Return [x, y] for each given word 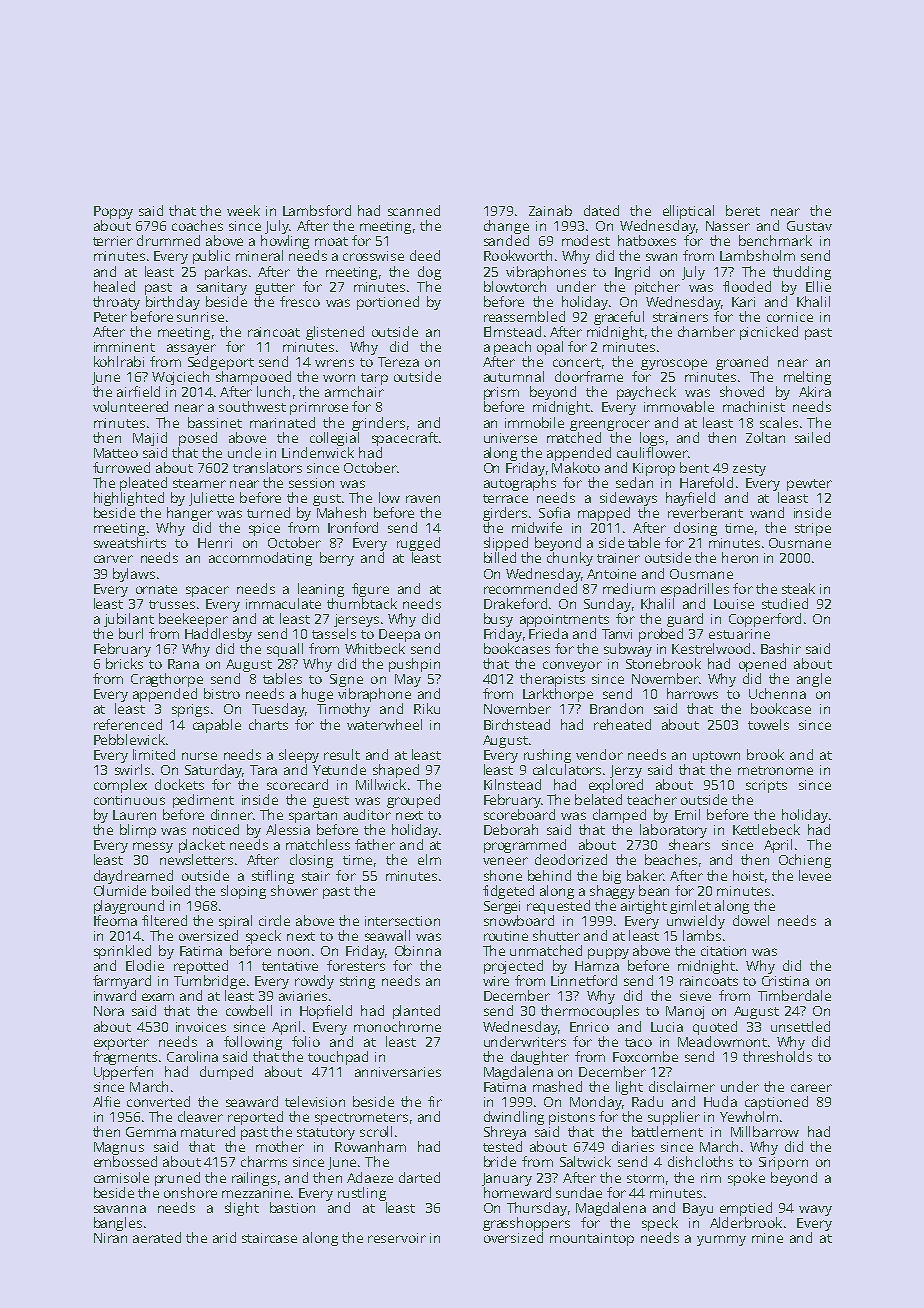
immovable [679, 406]
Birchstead [517, 724]
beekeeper [193, 620]
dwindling [514, 1118]
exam [158, 997]
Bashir [781, 648]
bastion [292, 1207]
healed [114, 286]
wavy [815, 1210]
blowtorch [515, 286]
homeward [517, 1192]
